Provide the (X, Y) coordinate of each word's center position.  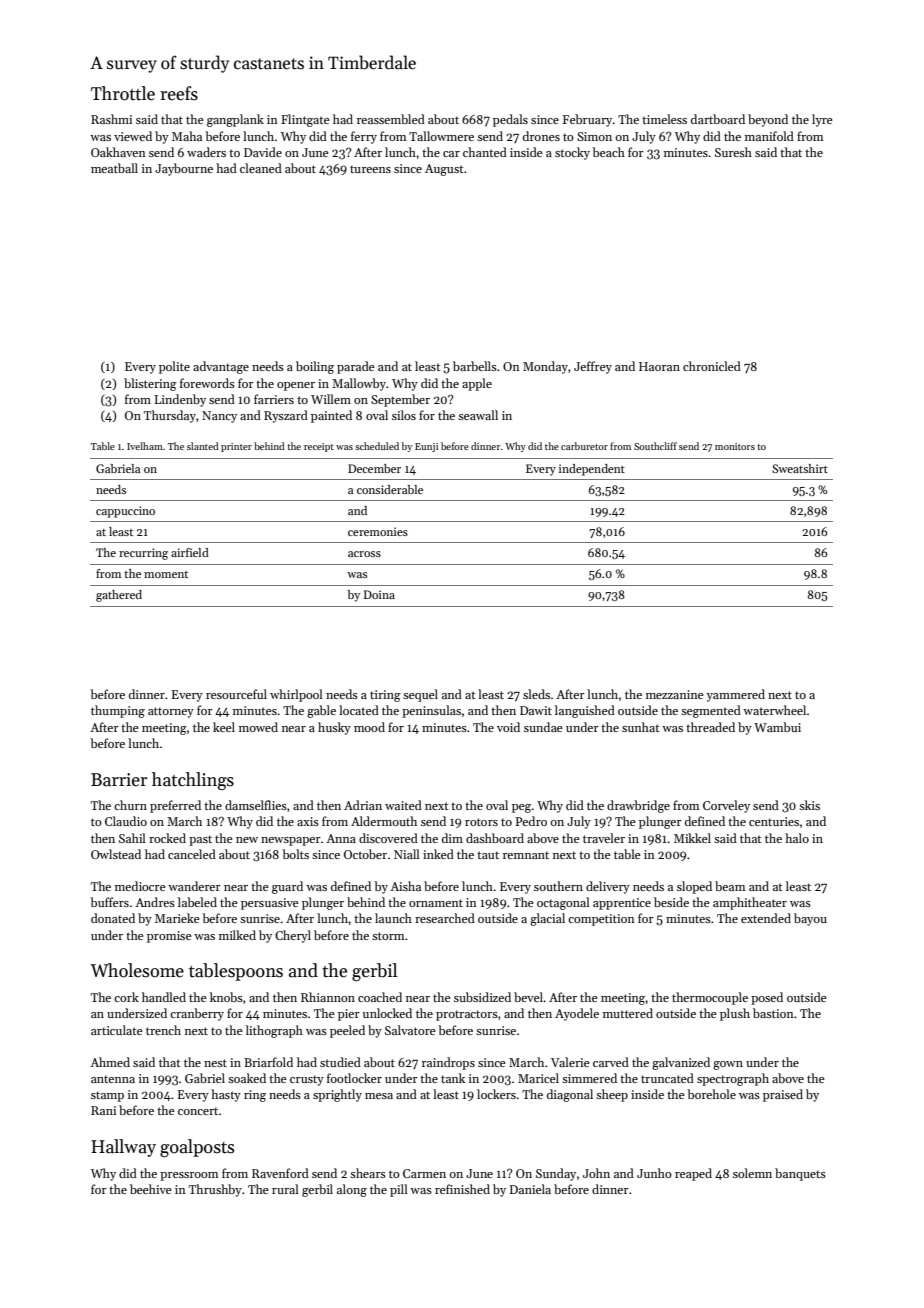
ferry (364, 137)
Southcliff (655, 446)
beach (608, 152)
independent (592, 470)
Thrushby (215, 1190)
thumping (118, 711)
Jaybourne (184, 169)
